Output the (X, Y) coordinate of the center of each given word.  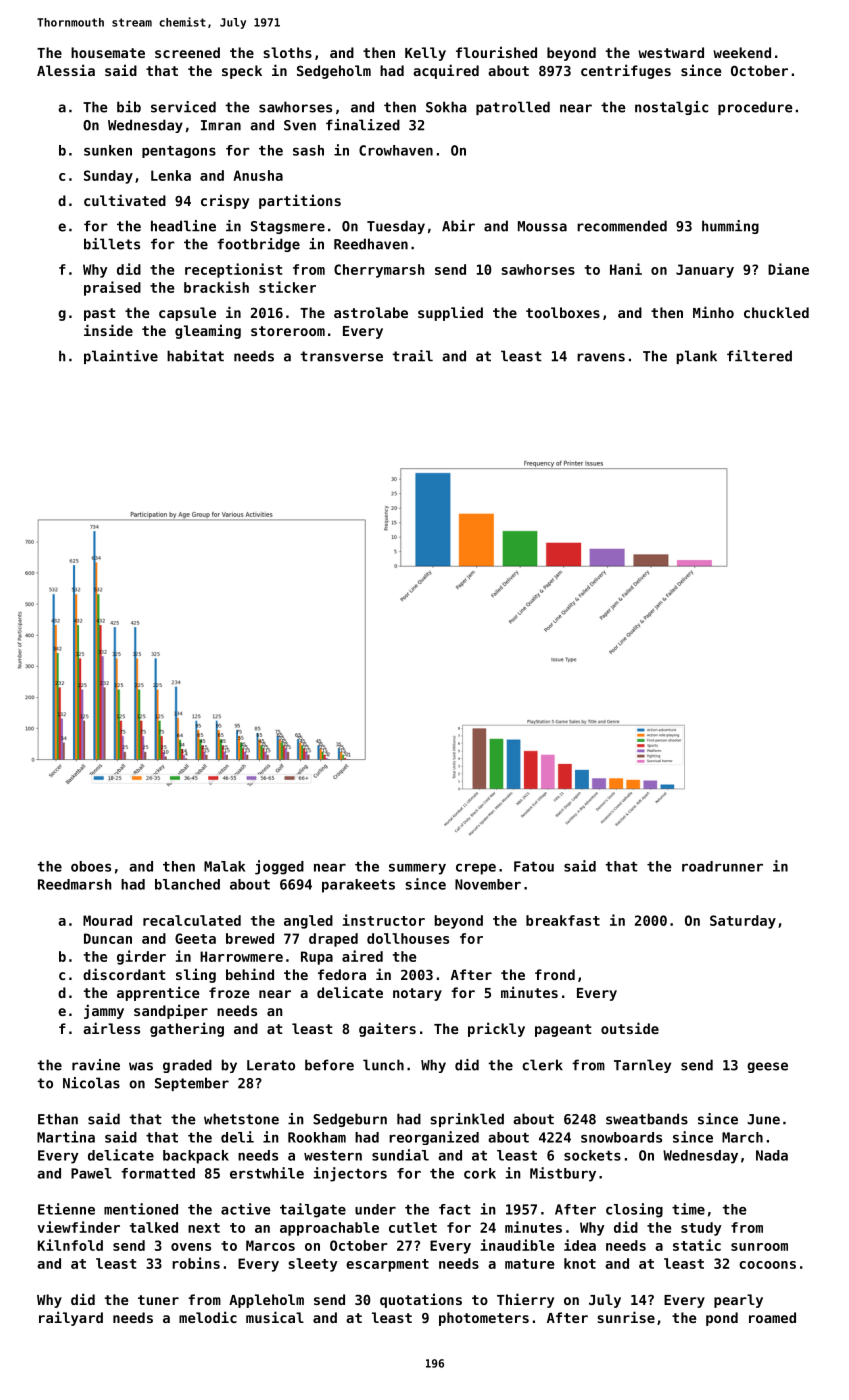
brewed (250, 938)
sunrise (626, 1317)
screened (187, 52)
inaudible (517, 1245)
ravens (601, 357)
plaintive (121, 357)
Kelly (425, 54)
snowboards (621, 1137)
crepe (476, 869)
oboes (91, 866)
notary (417, 994)
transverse (341, 356)
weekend (742, 52)
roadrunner (722, 866)
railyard (71, 1318)
